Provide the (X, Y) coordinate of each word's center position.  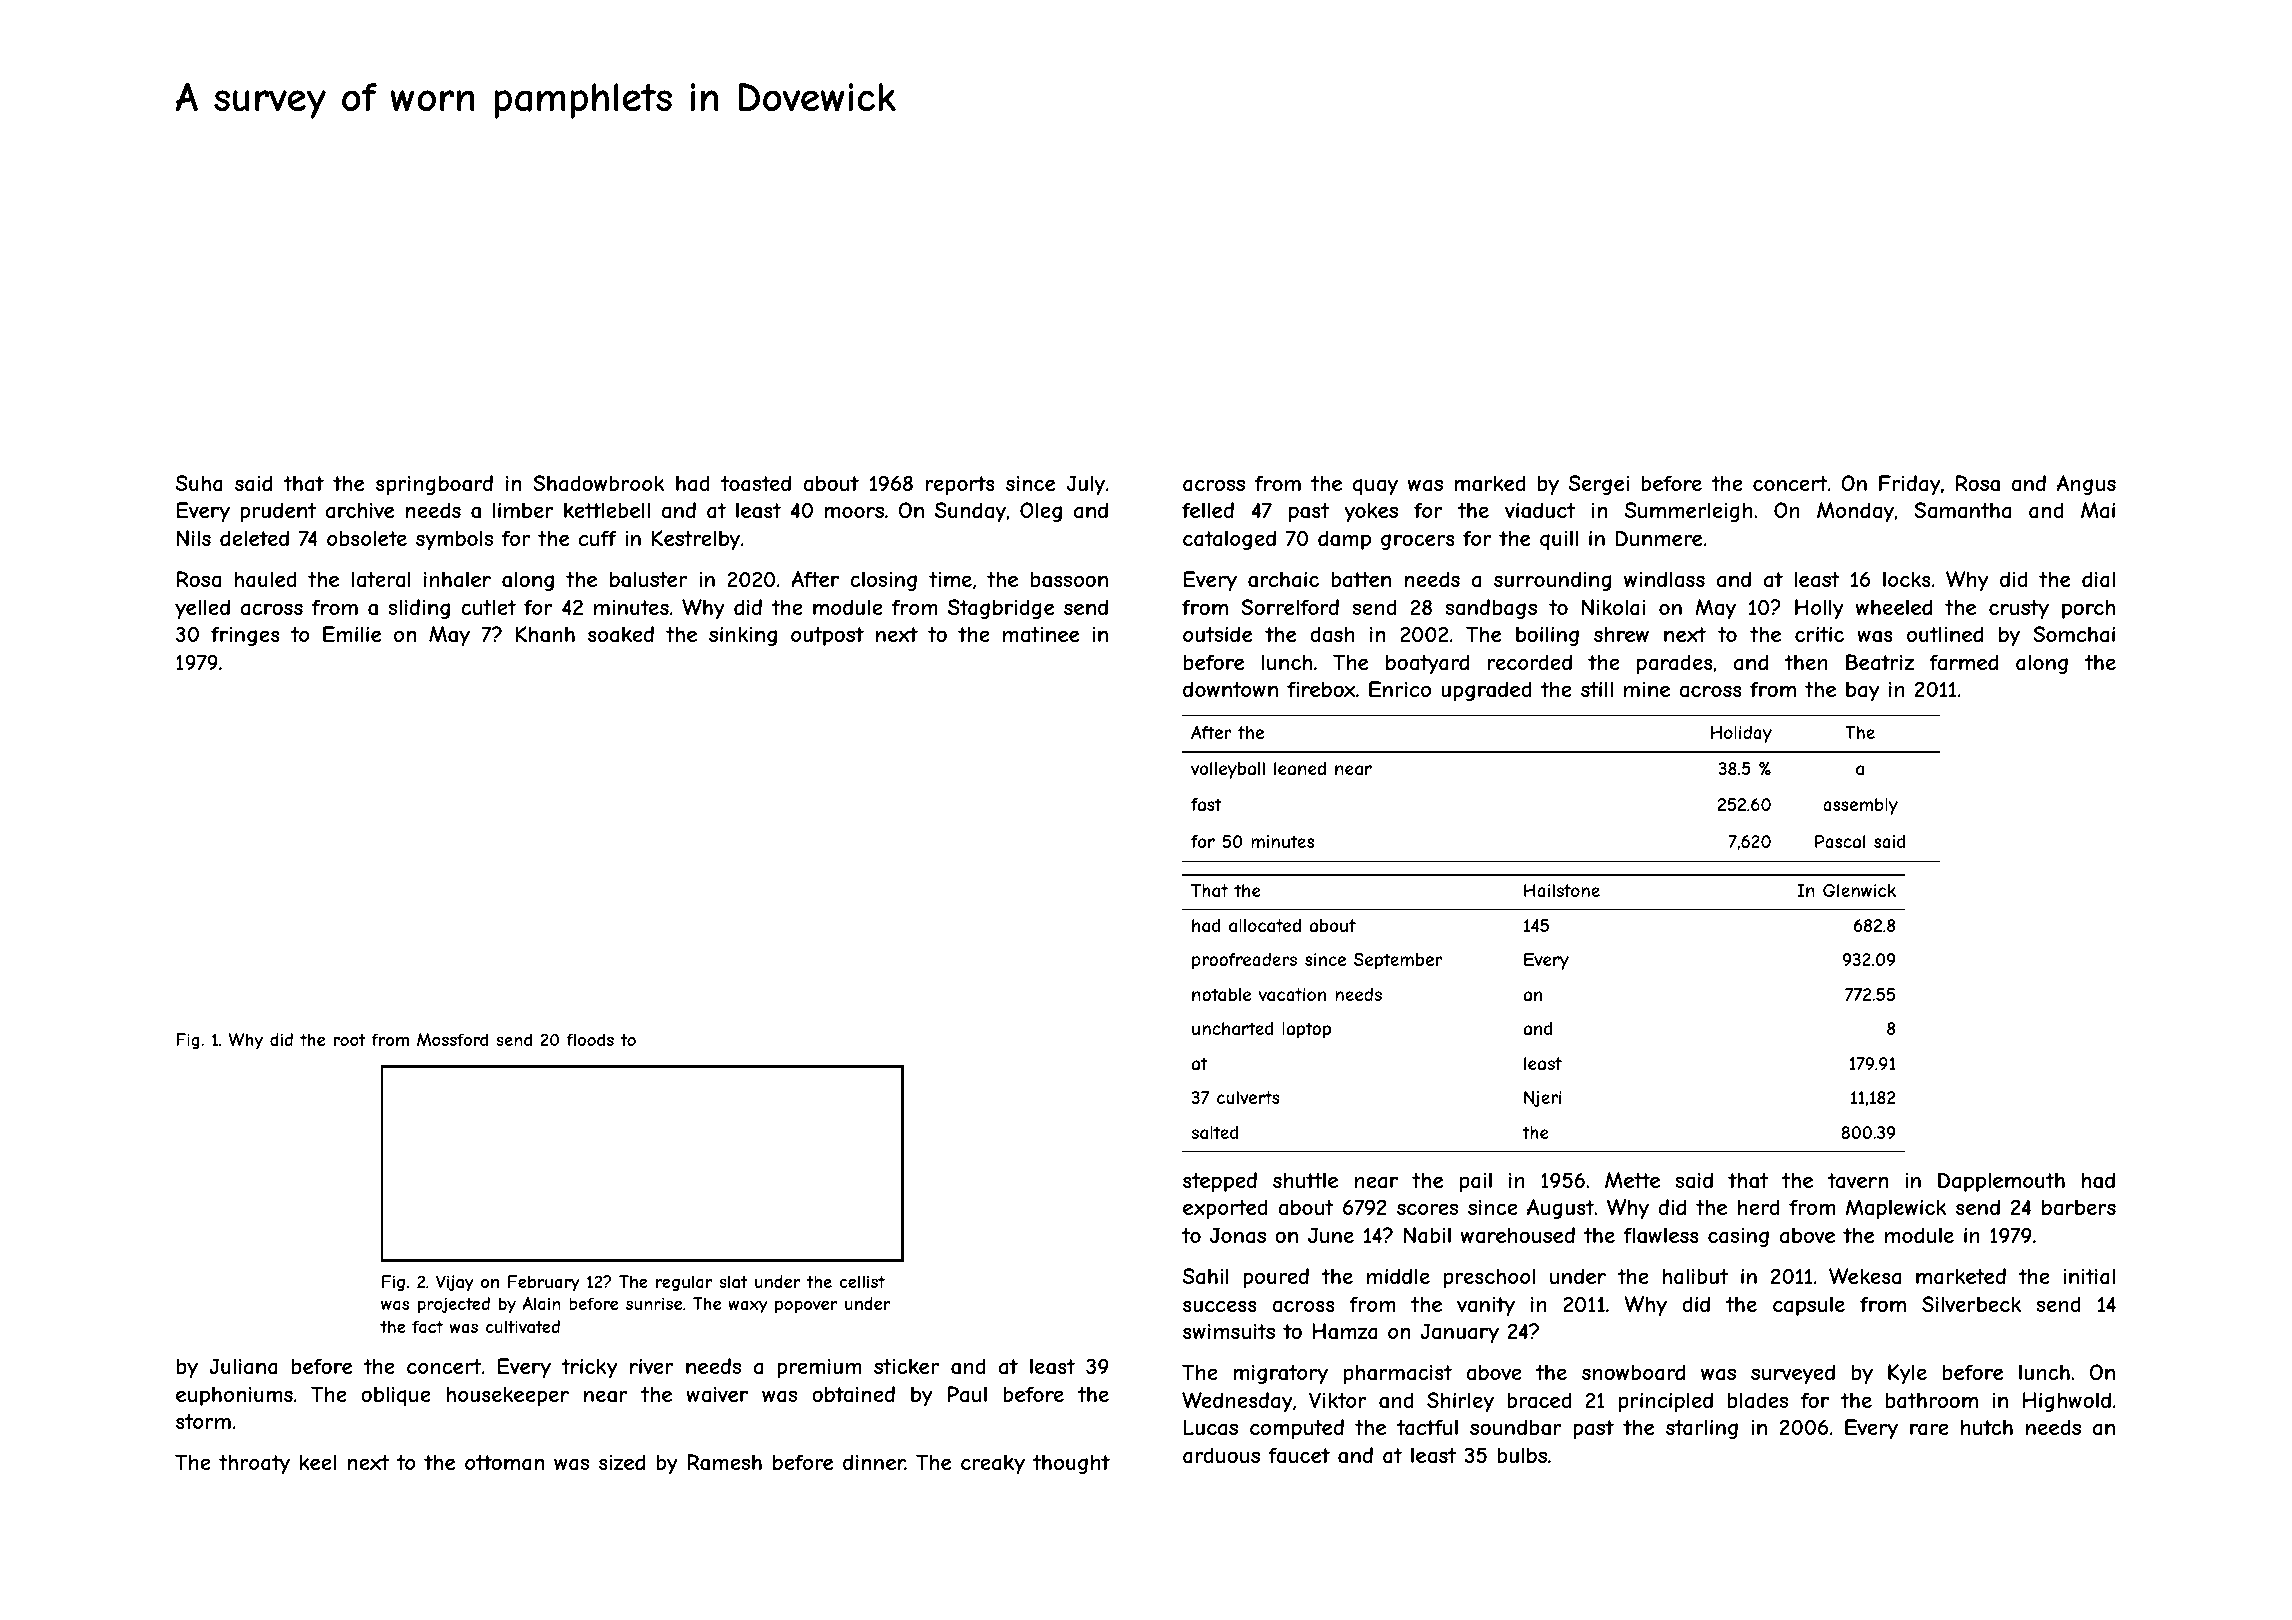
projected (454, 1305)
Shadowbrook (598, 483)
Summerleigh (1689, 512)
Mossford (452, 1039)
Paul (967, 1394)
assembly (1860, 806)
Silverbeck (1971, 1304)
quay (1375, 487)
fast (1206, 804)
